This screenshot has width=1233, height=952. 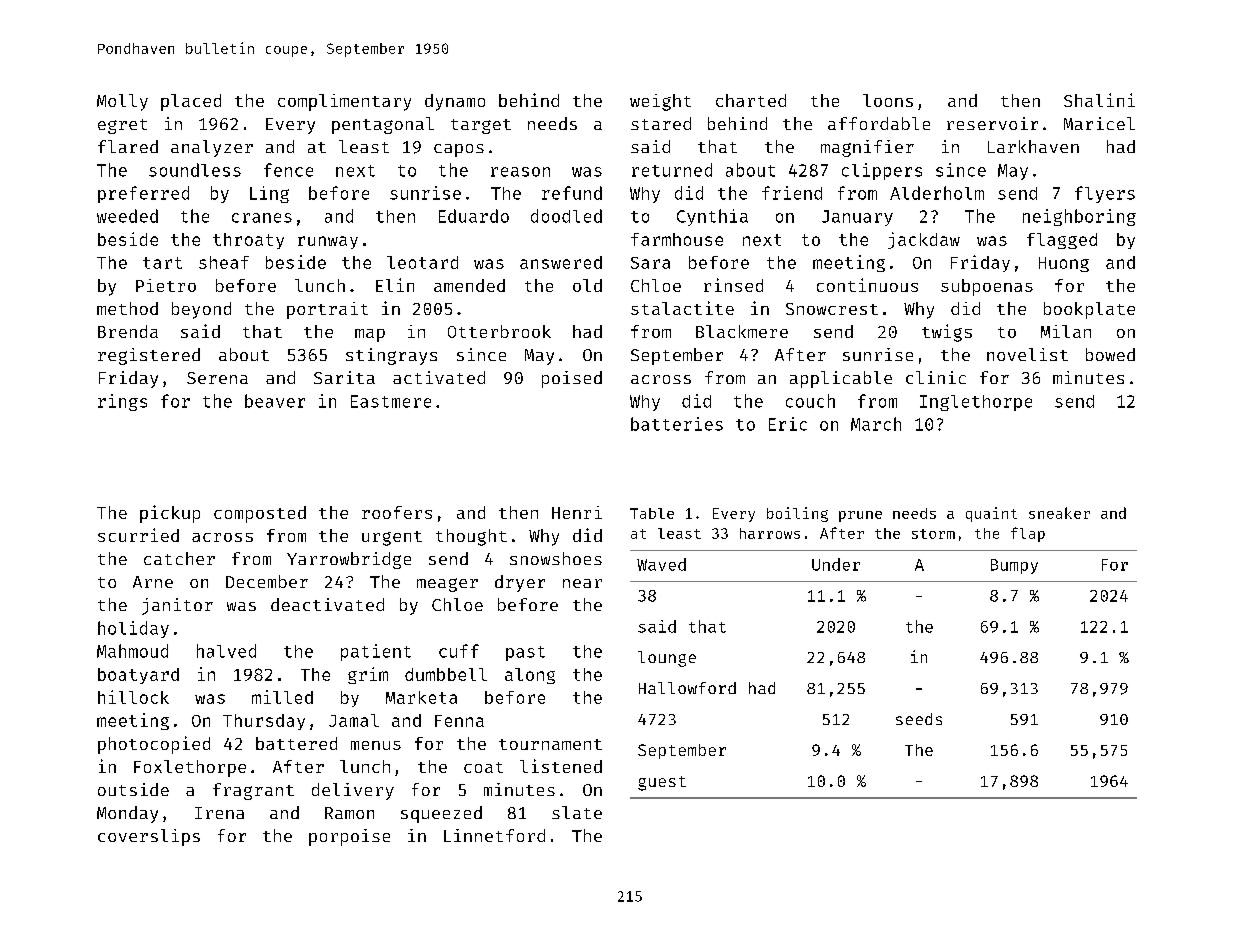 I want to click on photocopied, so click(x=154, y=745).
